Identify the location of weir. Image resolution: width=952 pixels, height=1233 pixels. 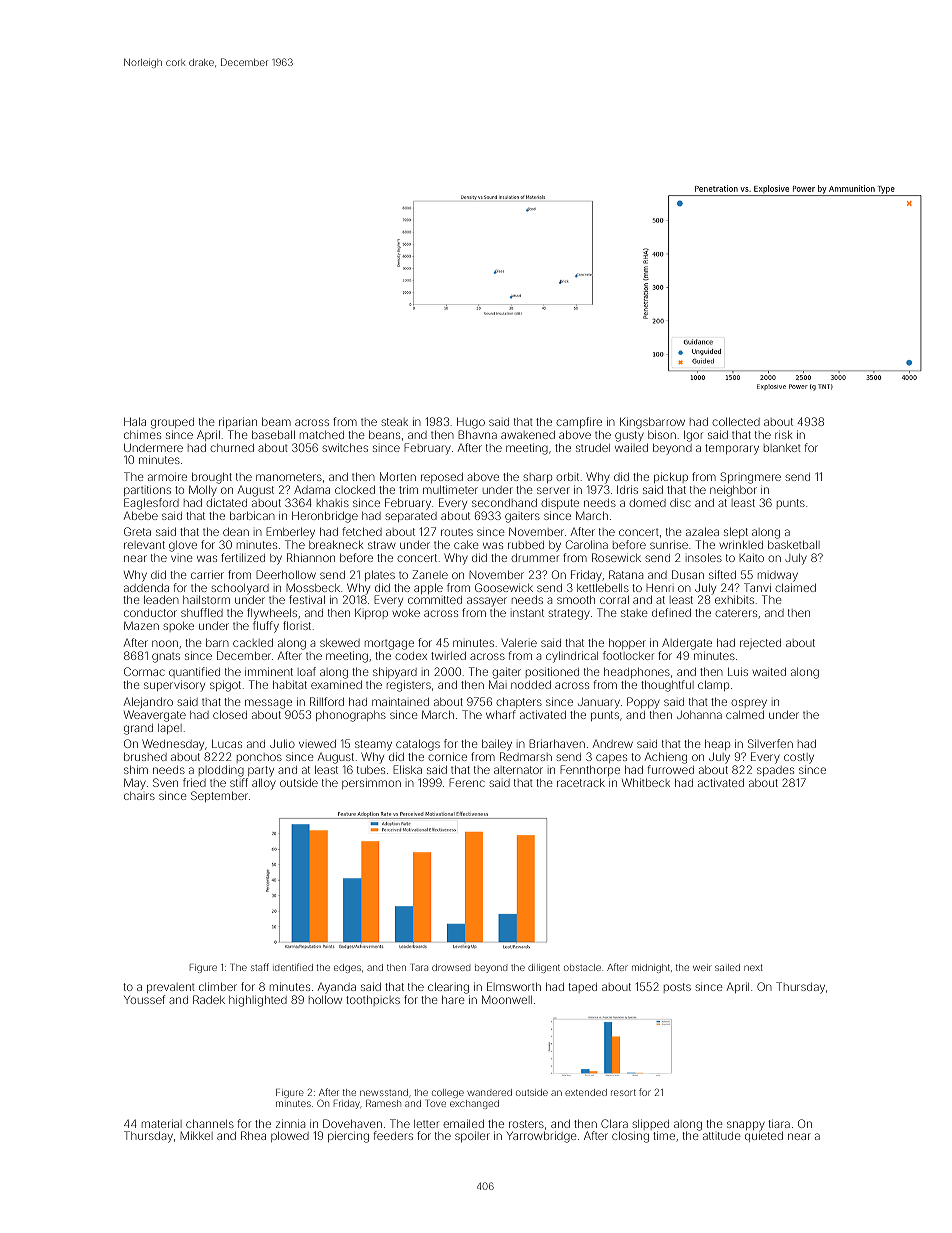
(702, 967).
